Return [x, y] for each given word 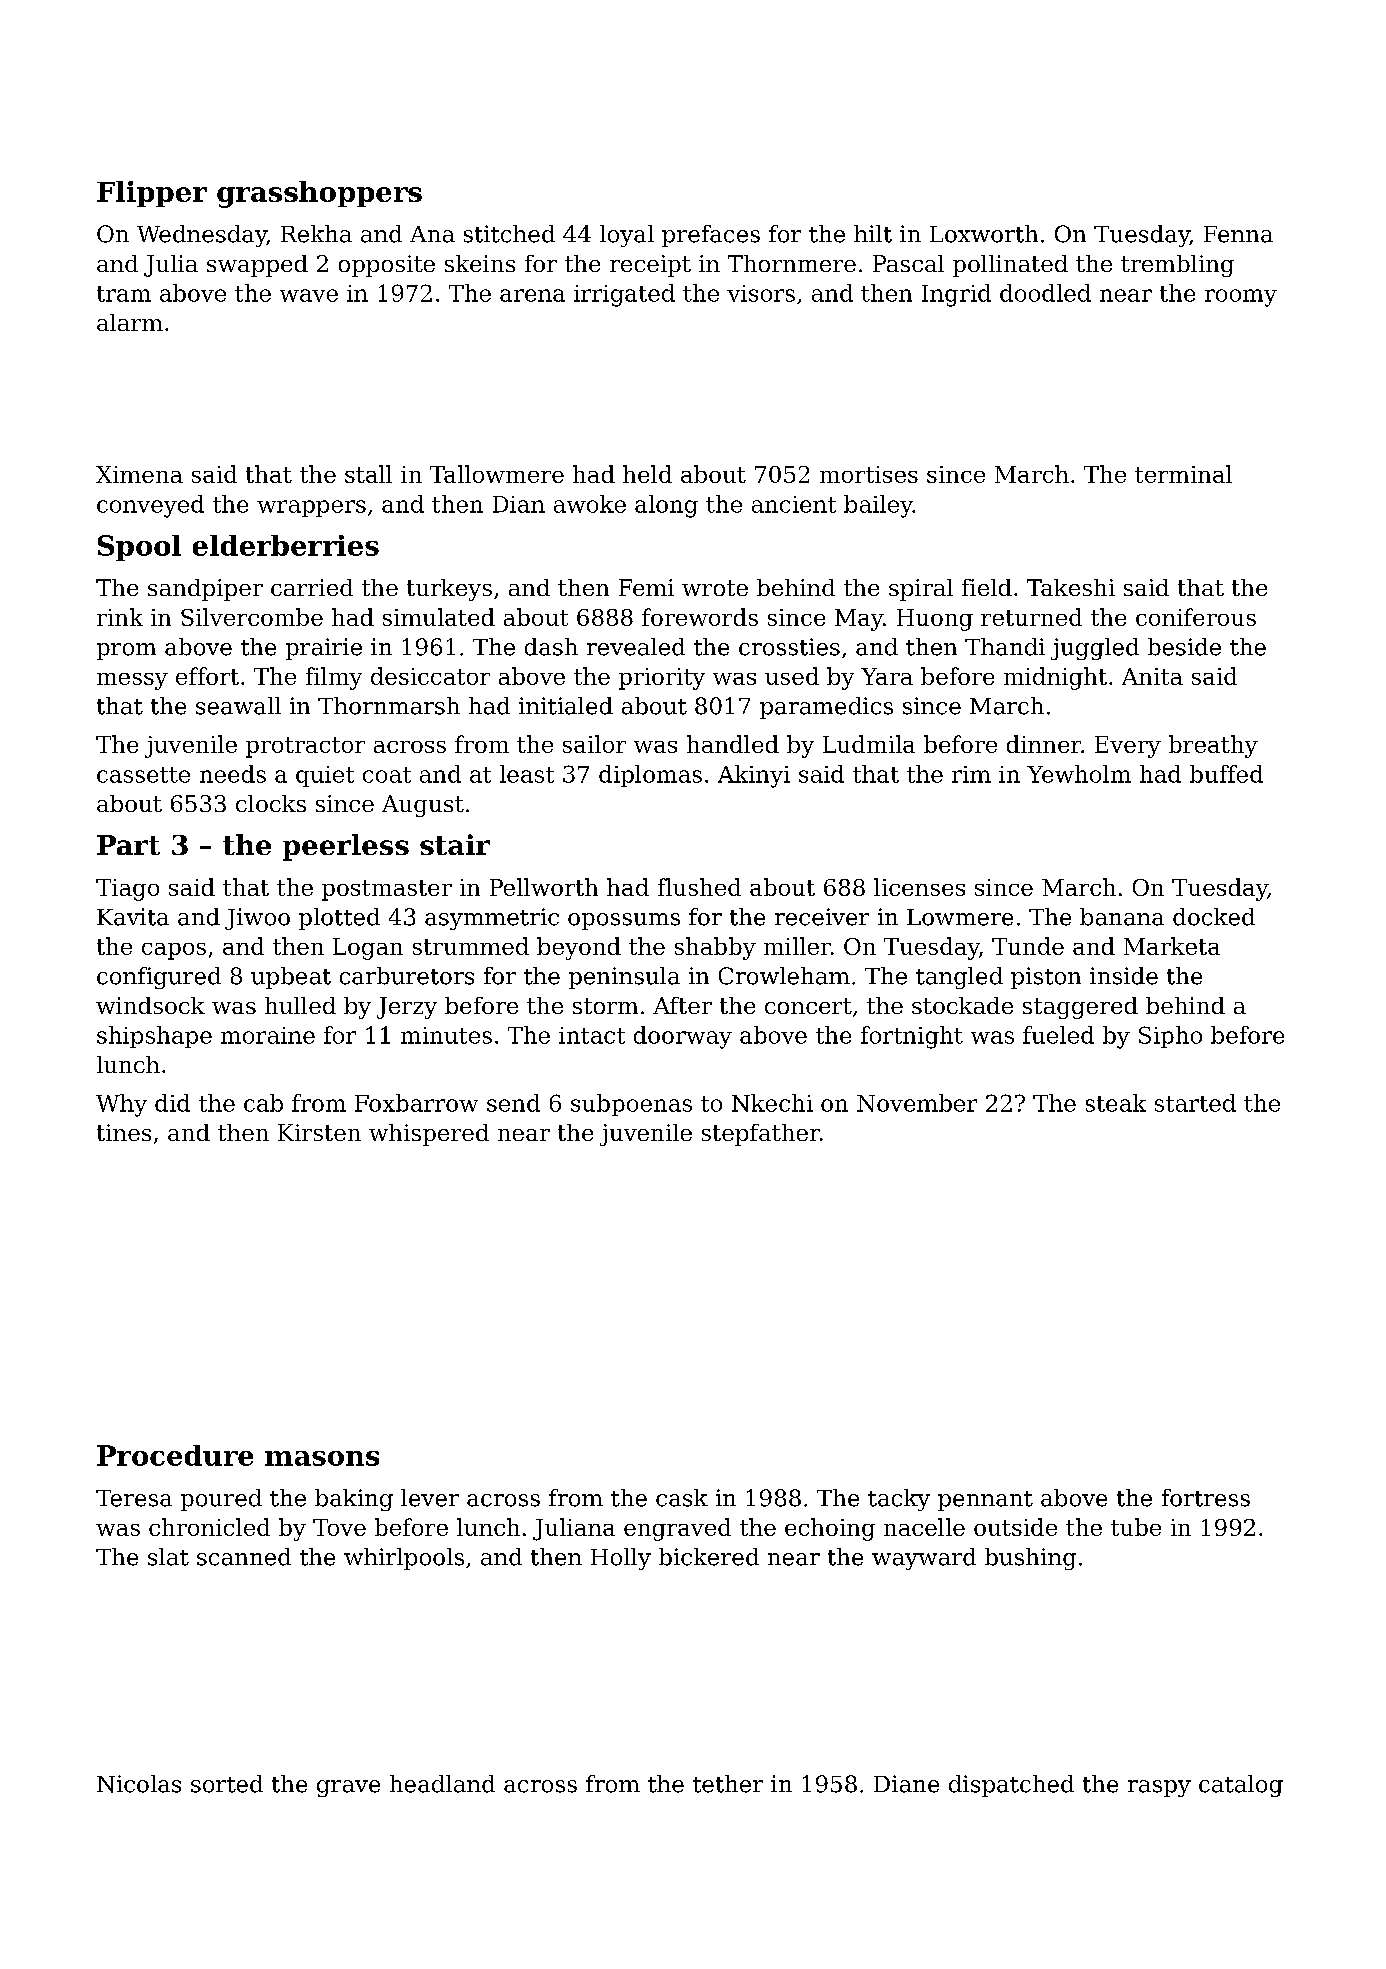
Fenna [1238, 234]
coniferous [1196, 617]
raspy [1159, 1788]
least [527, 774]
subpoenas [631, 1105]
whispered [429, 1135]
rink [120, 617]
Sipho [1170, 1037]
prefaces [711, 236]
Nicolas [139, 1784]
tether [728, 1784]
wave [309, 295]
